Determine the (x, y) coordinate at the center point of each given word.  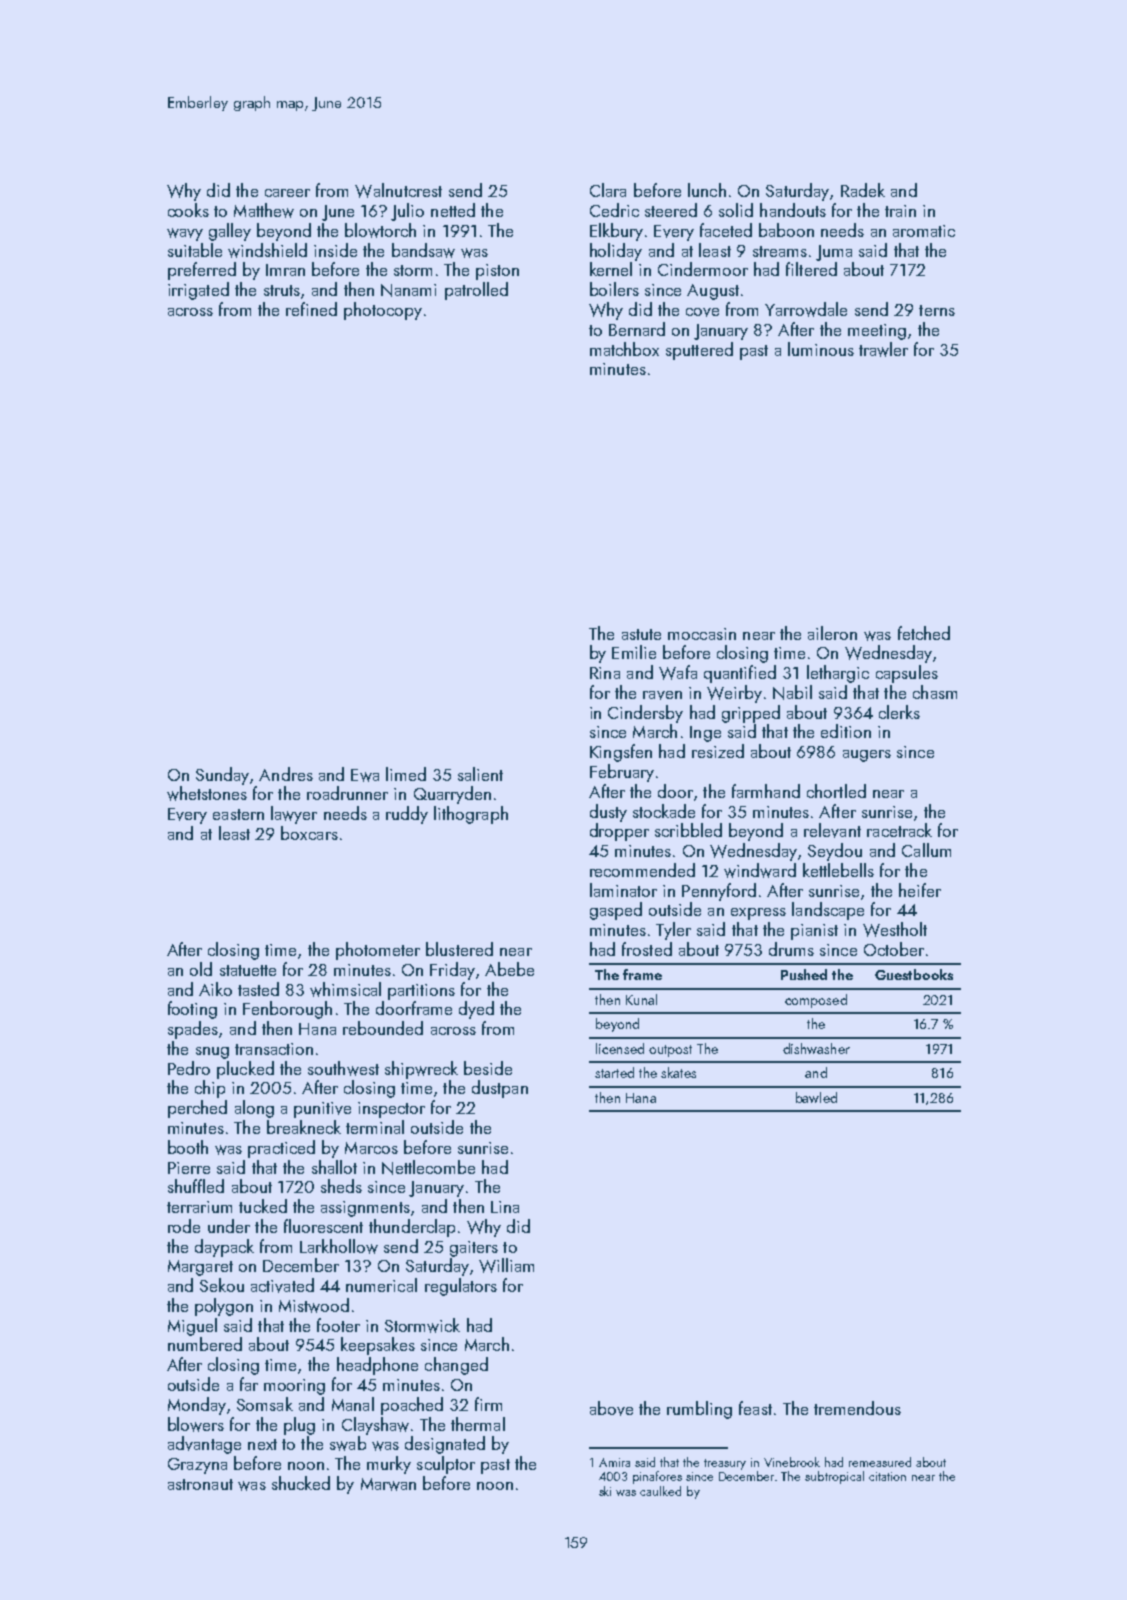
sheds (341, 1186)
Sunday (222, 776)
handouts (793, 210)
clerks (899, 712)
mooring (294, 1387)
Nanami (408, 290)
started (614, 1072)
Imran (285, 270)
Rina (605, 673)
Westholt (895, 929)
